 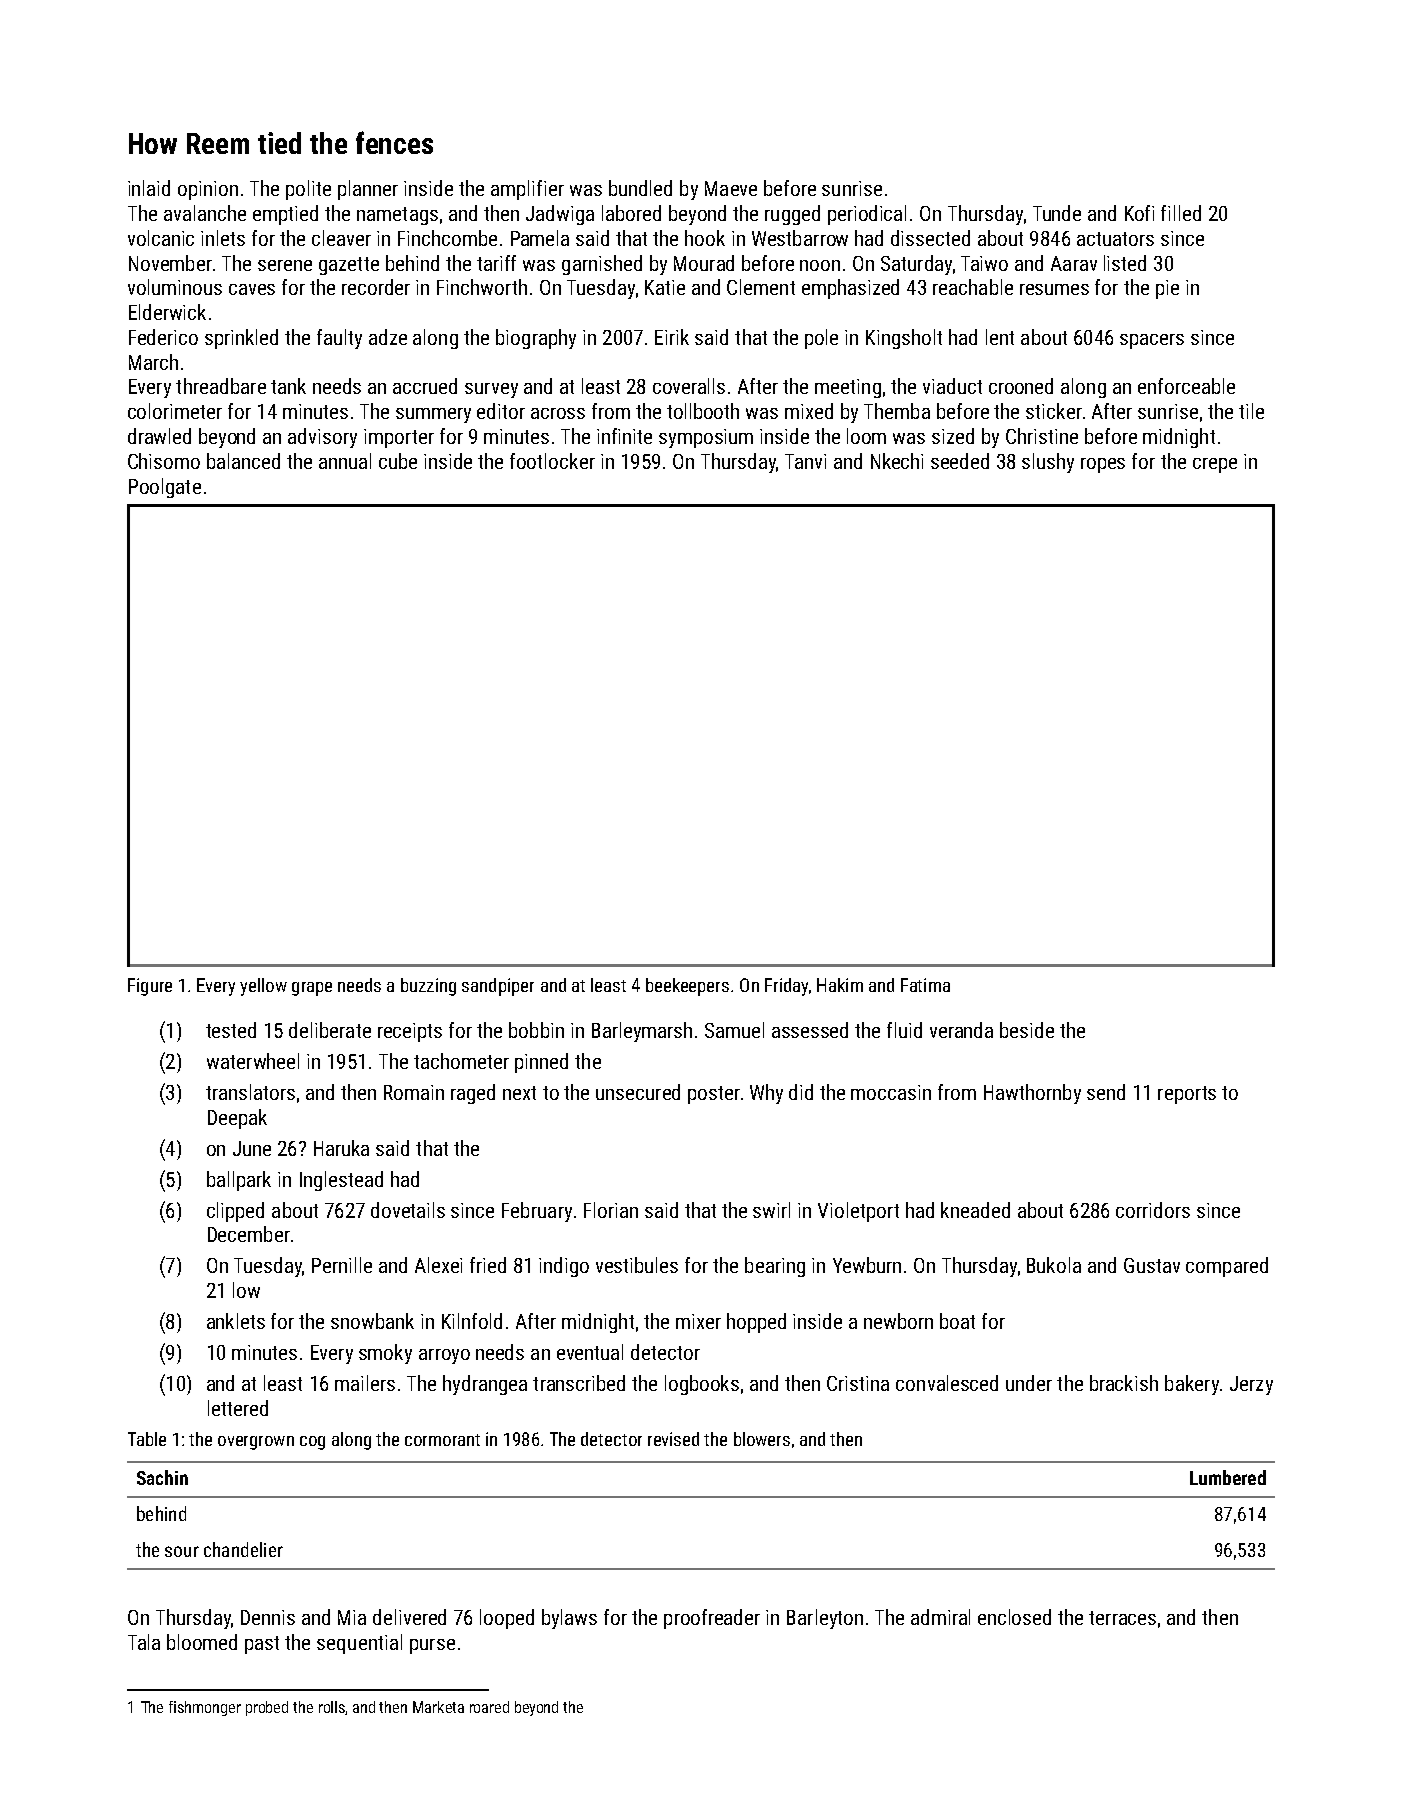 I want to click on garnished, so click(x=602, y=265).
